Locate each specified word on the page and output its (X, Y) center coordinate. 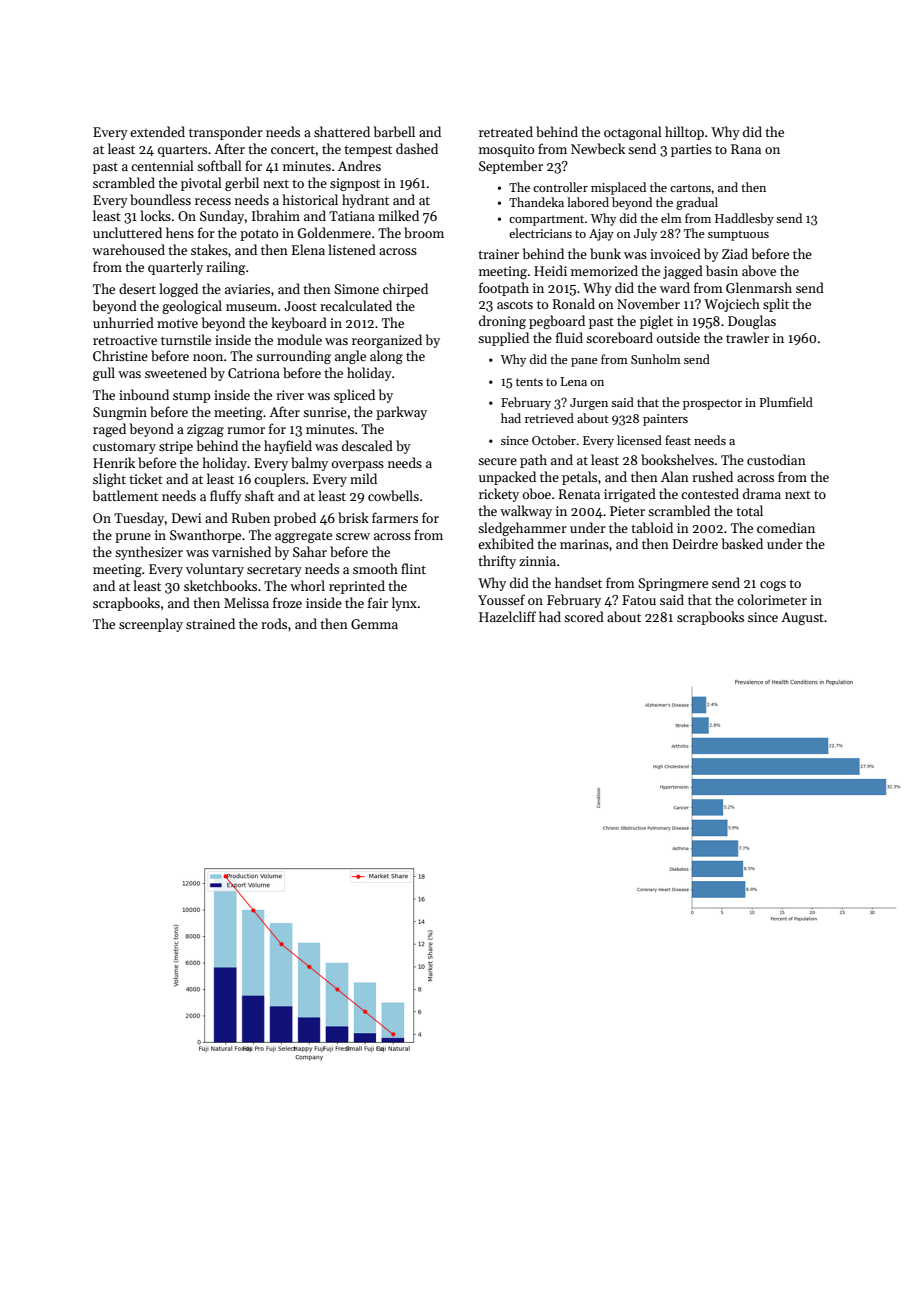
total (749, 510)
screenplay (151, 625)
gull (104, 374)
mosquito (506, 150)
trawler (747, 337)
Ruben (251, 517)
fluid (569, 337)
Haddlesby (744, 219)
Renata (579, 494)
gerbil (242, 184)
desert (137, 288)
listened (352, 249)
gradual (697, 203)
